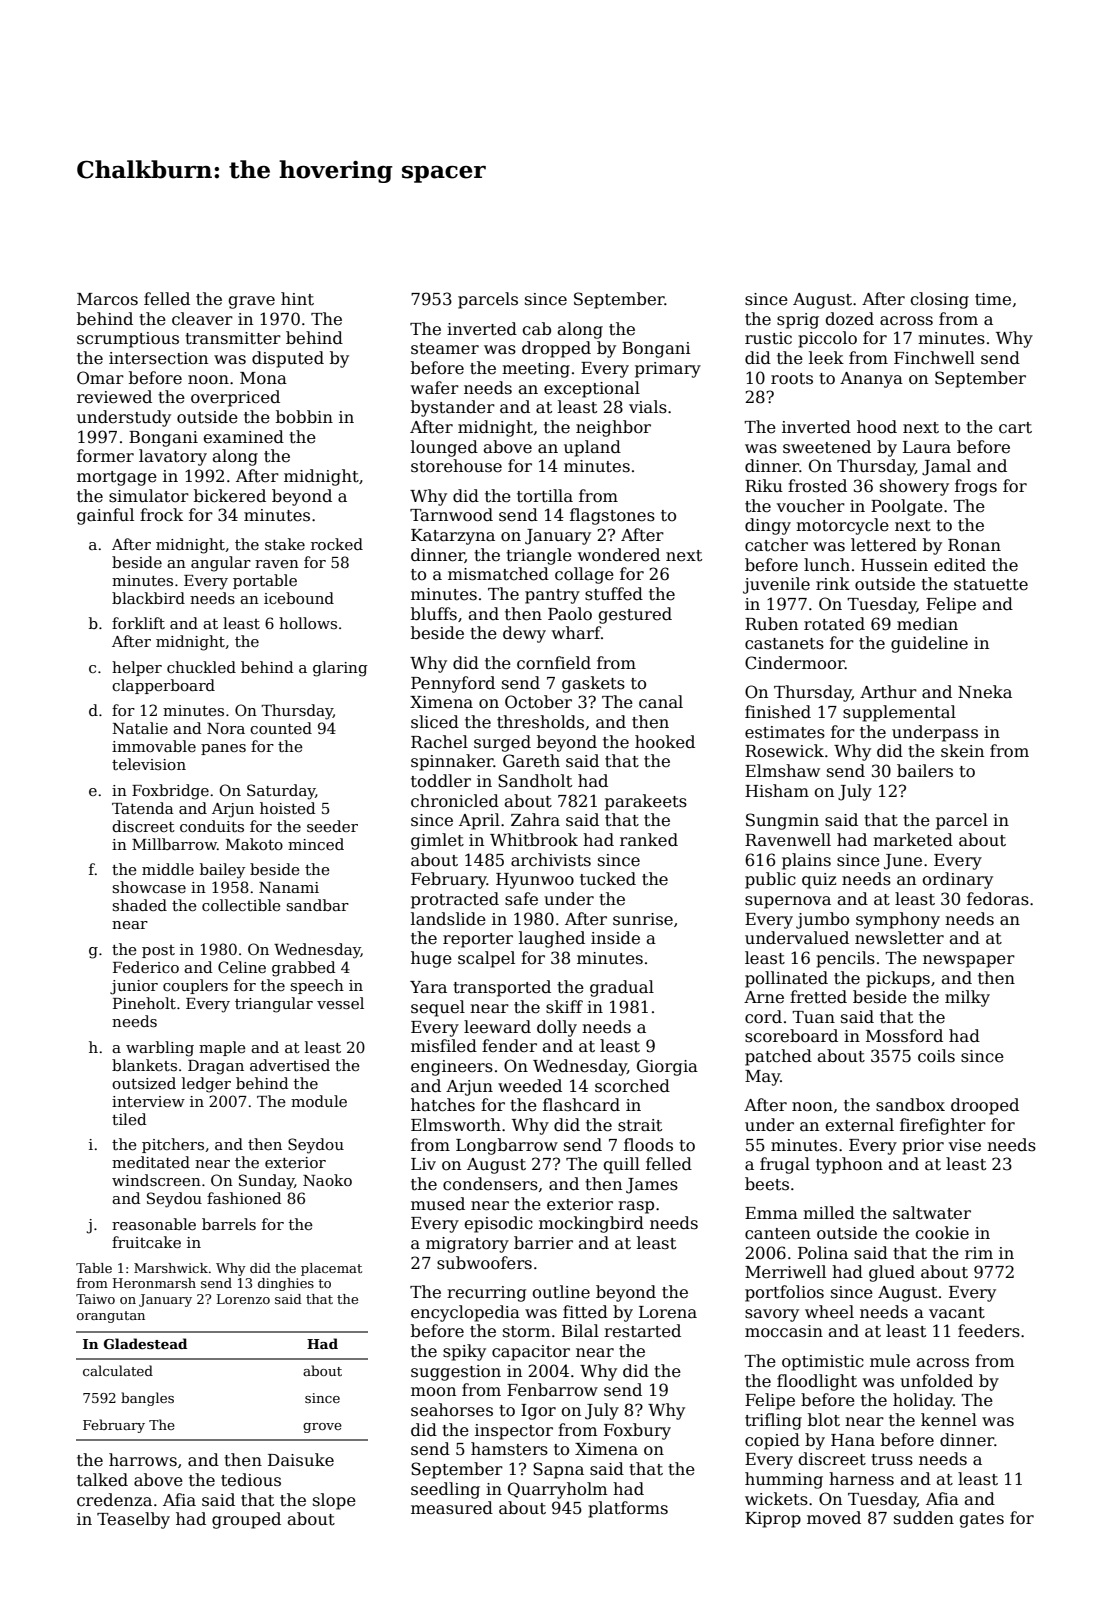 Image resolution: width=1113 pixels, height=1612 pixels. What do you see at coordinates (322, 1428) in the document?
I see `grove` at bounding box center [322, 1428].
